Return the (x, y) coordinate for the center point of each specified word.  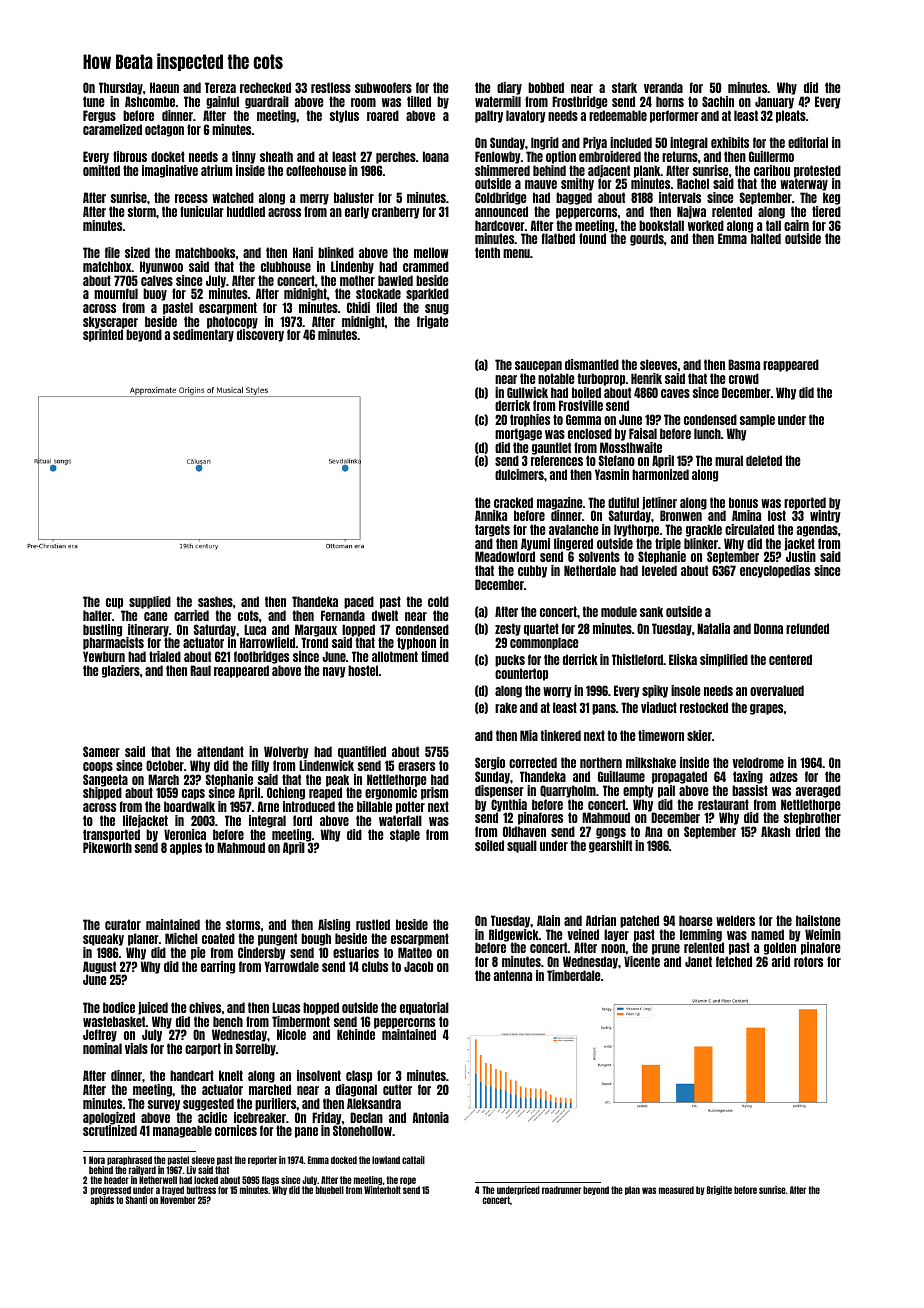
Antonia (430, 1117)
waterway (804, 185)
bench (228, 1021)
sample (757, 420)
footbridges (261, 657)
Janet (698, 961)
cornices (236, 1130)
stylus (344, 116)
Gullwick (527, 392)
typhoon (416, 643)
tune (94, 101)
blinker (701, 543)
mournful (116, 293)
